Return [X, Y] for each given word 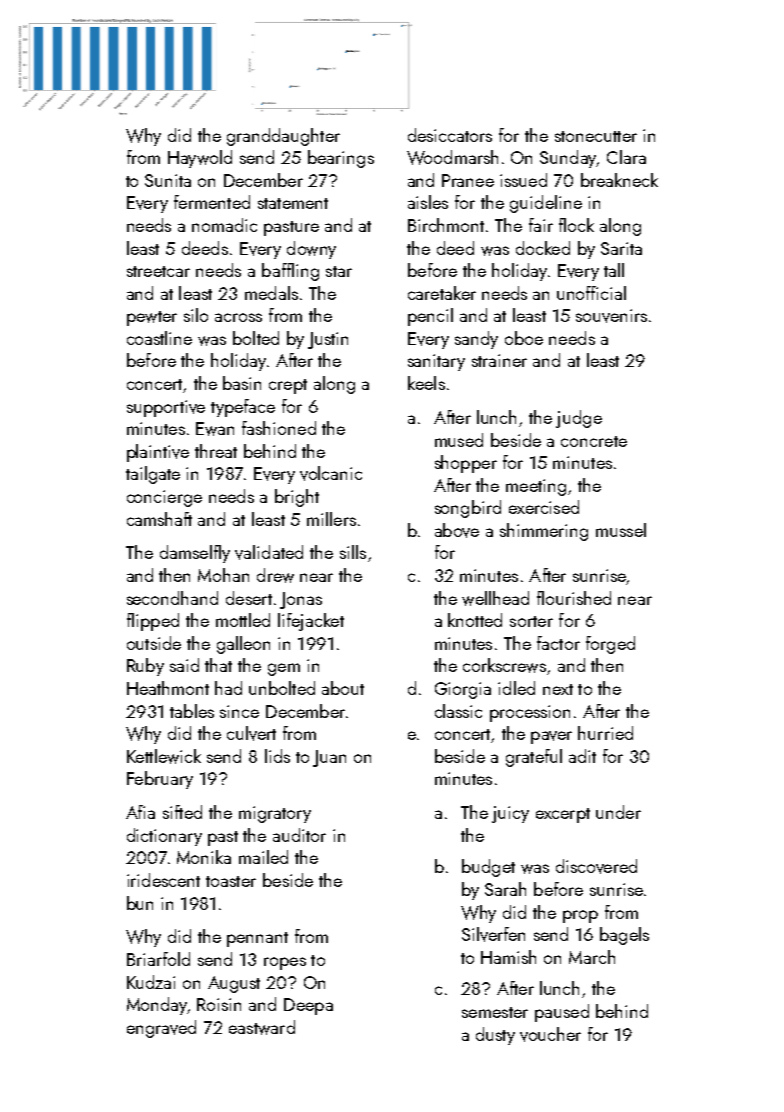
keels [426, 383]
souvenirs [611, 316]
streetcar [158, 271]
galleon [243, 645]
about [343, 688]
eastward [262, 1027]
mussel [621, 530]
